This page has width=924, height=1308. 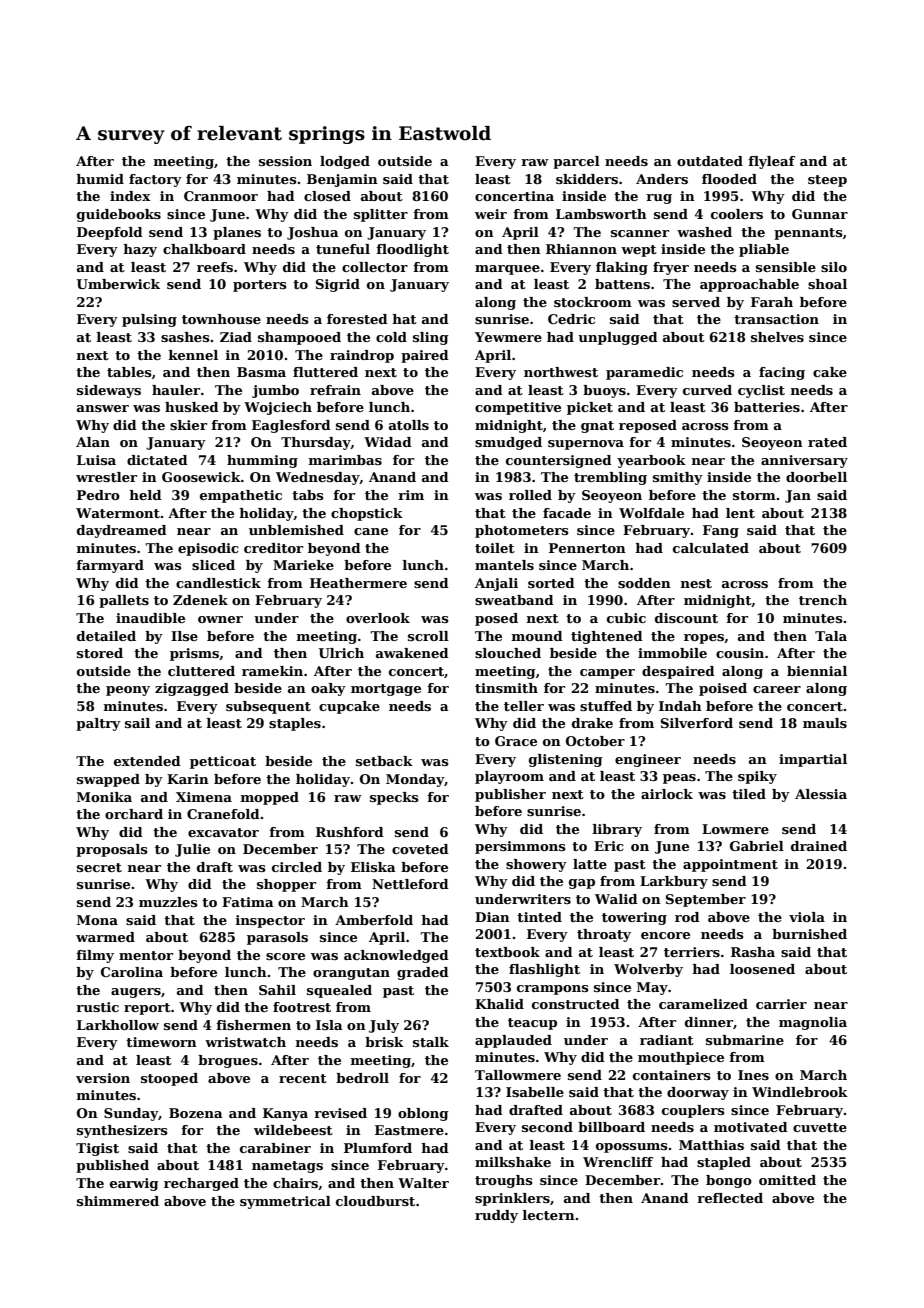 What do you see at coordinates (508, 653) in the page?
I see `slouched` at bounding box center [508, 653].
